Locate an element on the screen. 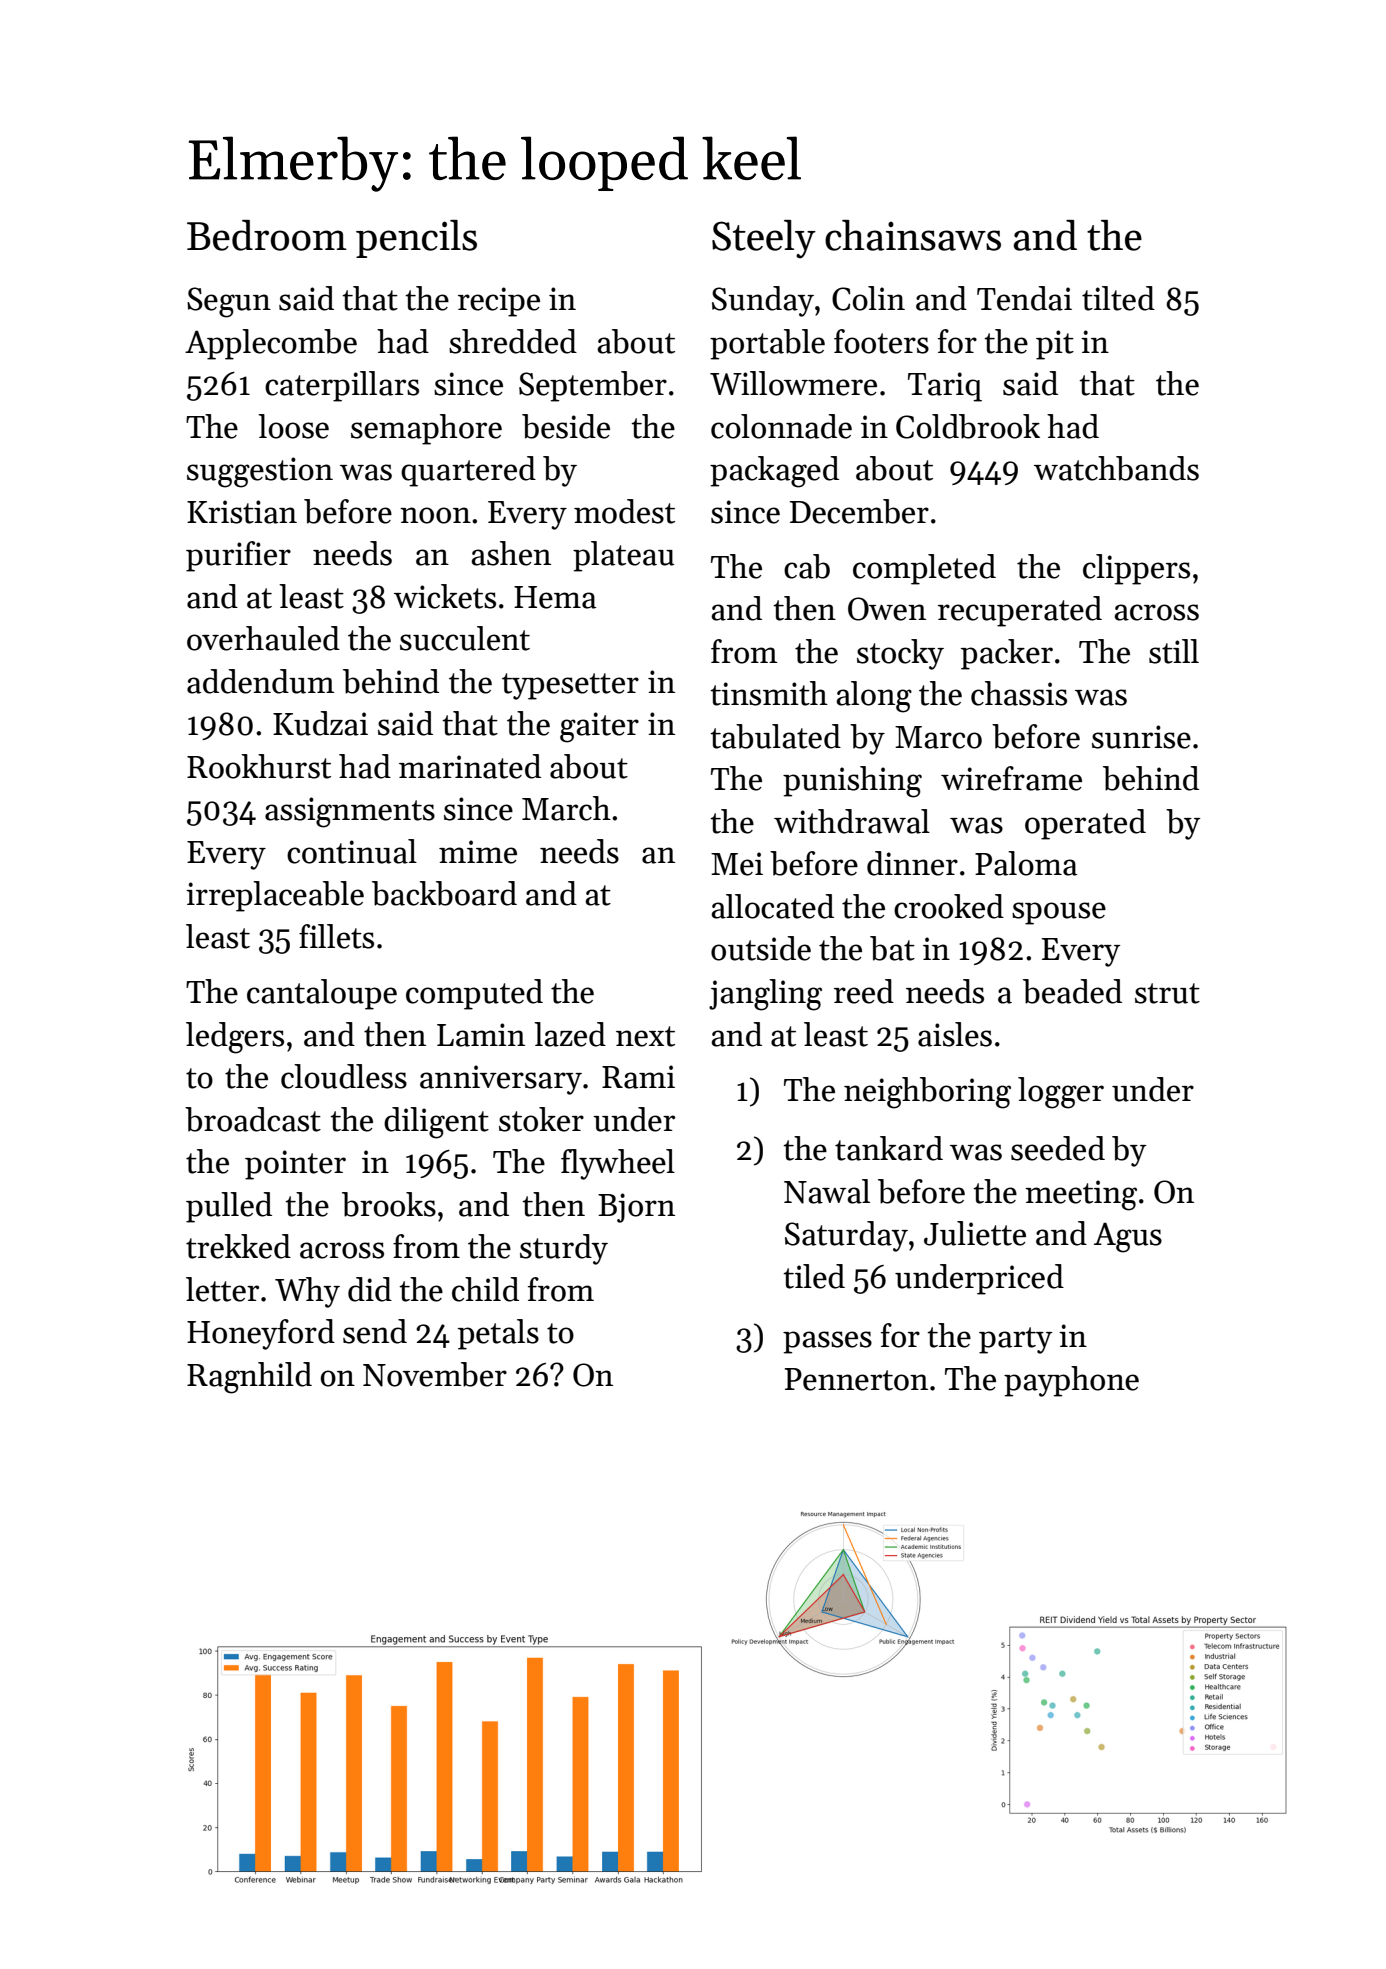 The image size is (1386, 1969). tankard is located at coordinates (889, 1148).
